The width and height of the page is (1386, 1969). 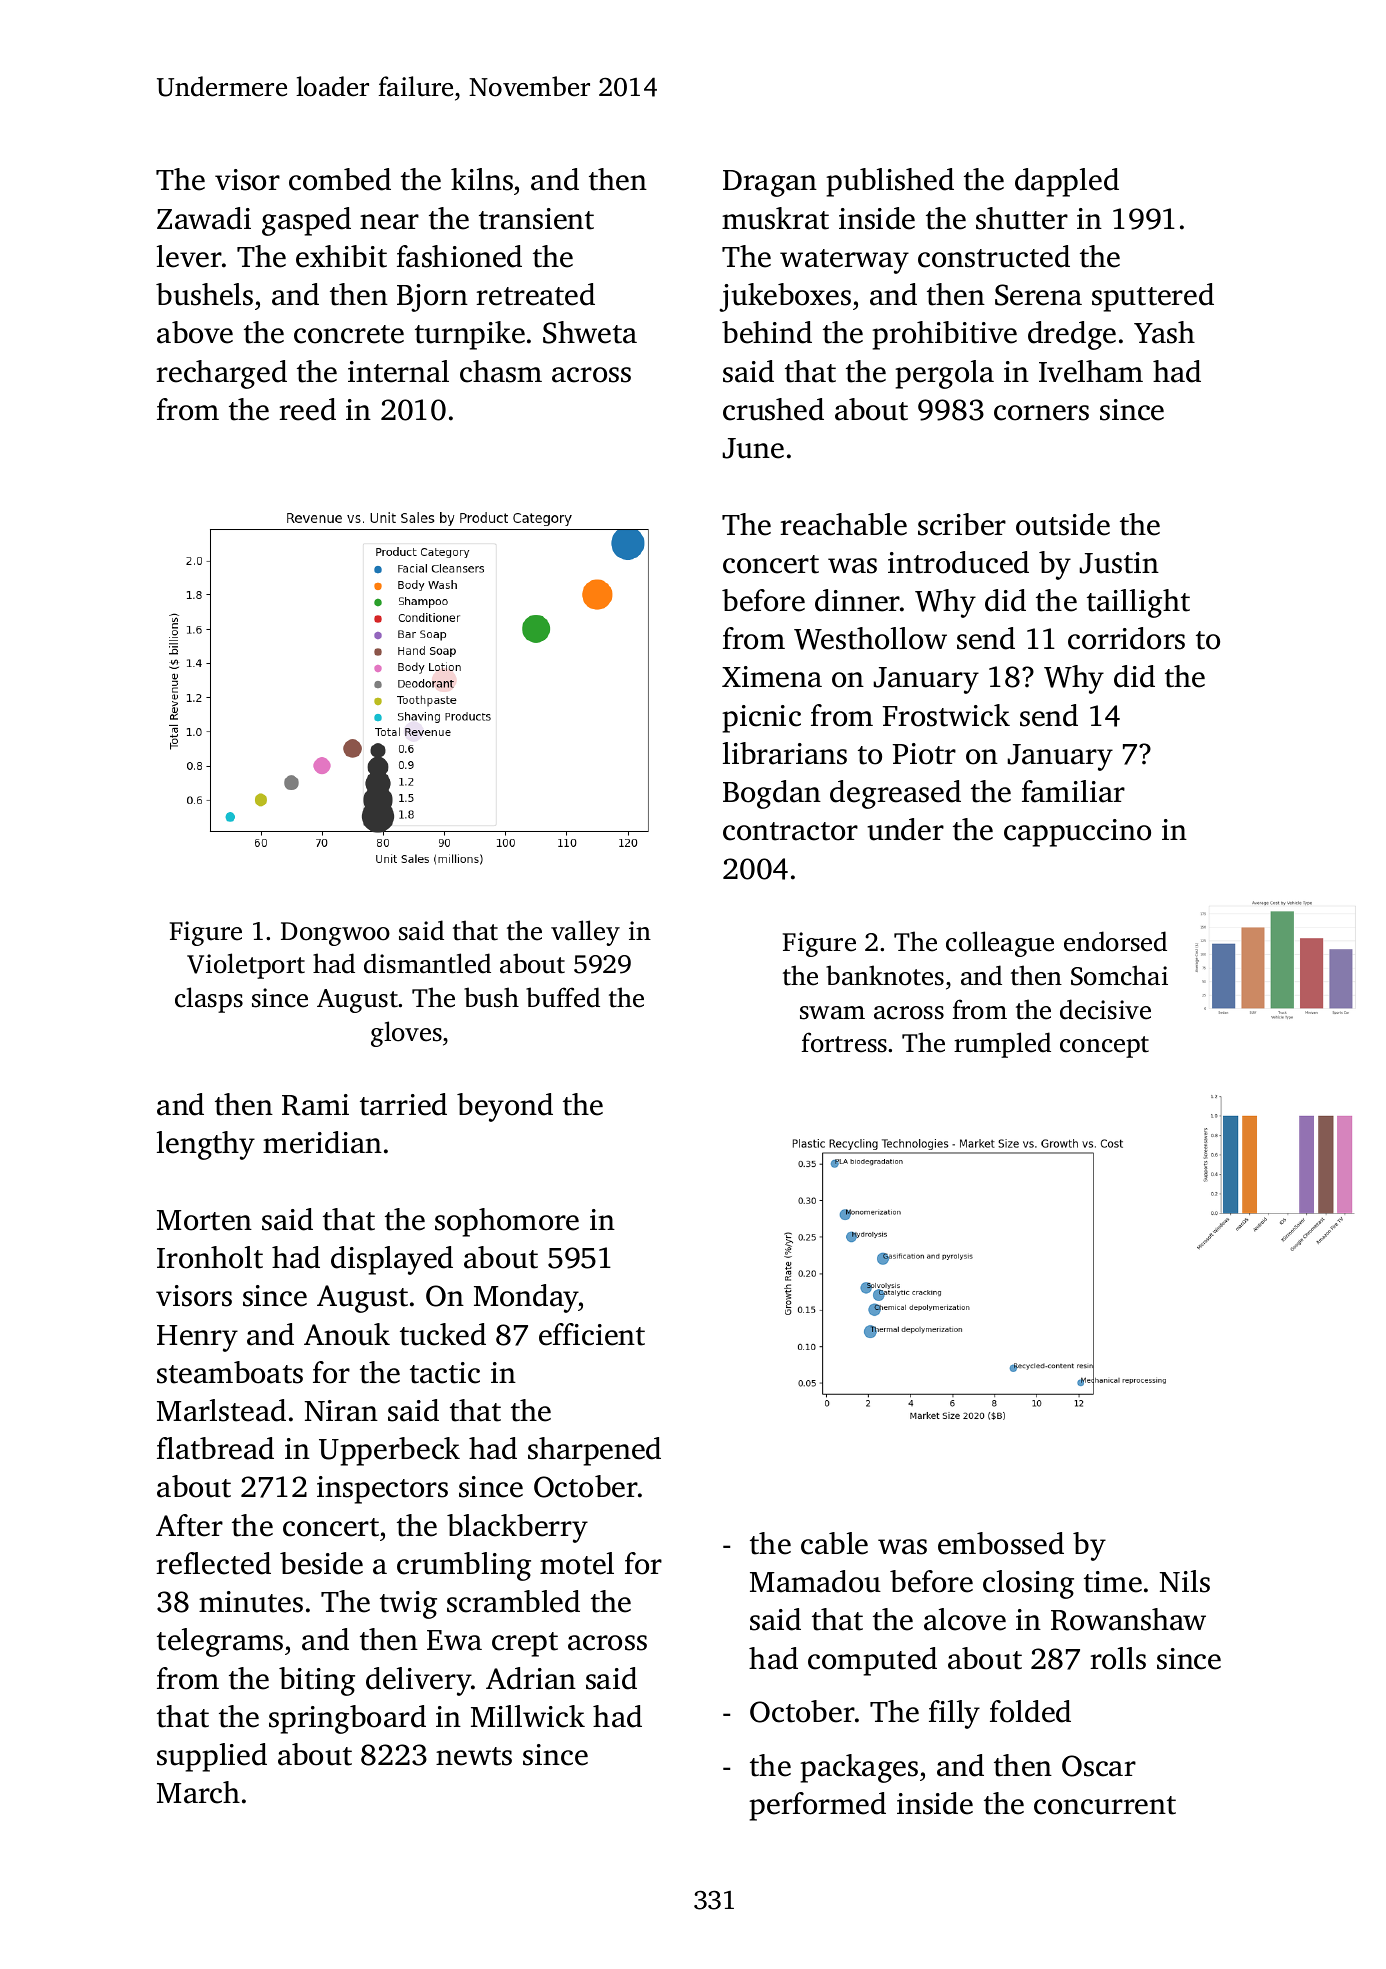 What do you see at coordinates (1000, 944) in the page?
I see `colleague` at bounding box center [1000, 944].
